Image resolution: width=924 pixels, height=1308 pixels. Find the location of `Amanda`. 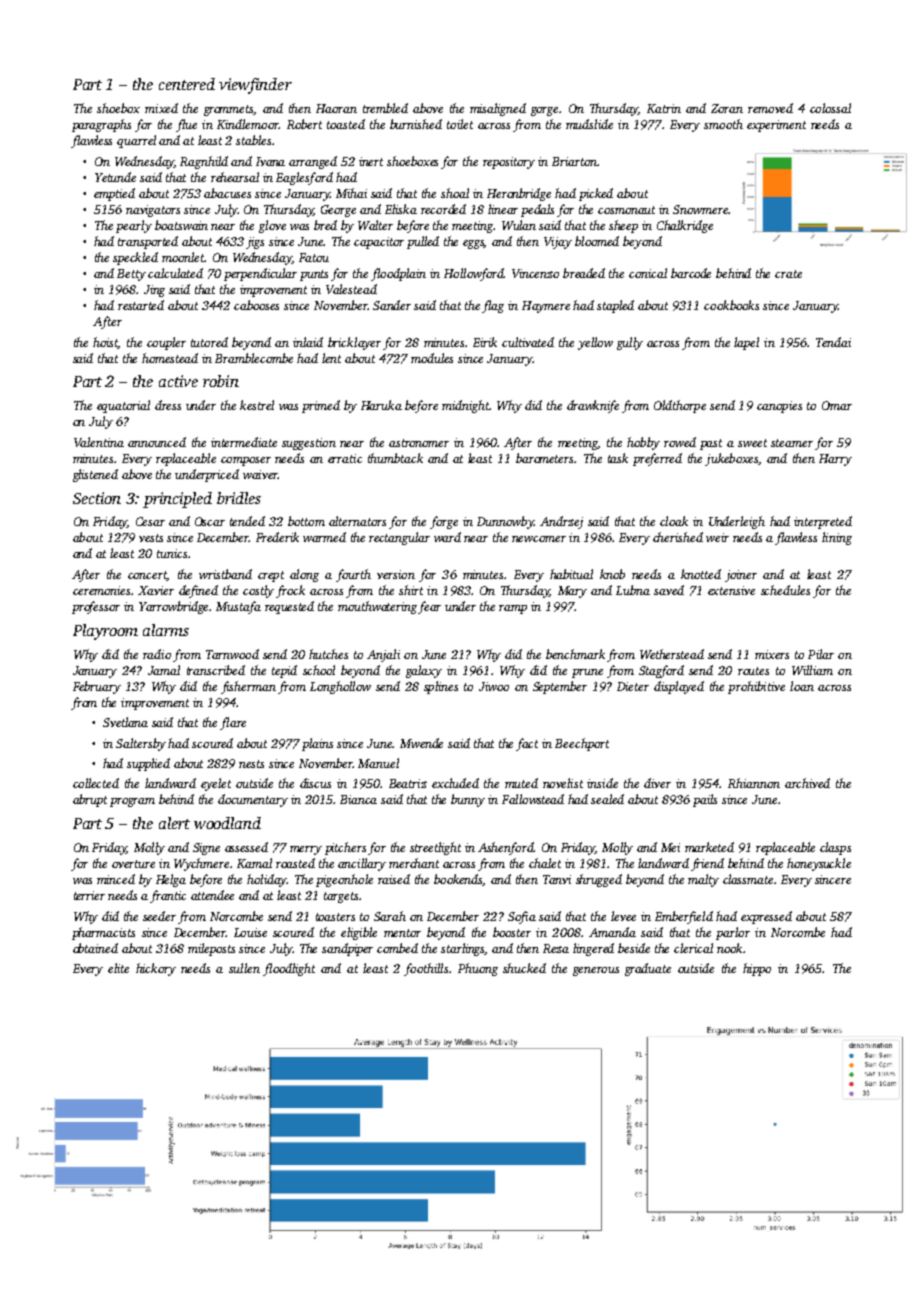

Amanda is located at coordinates (612, 932).
